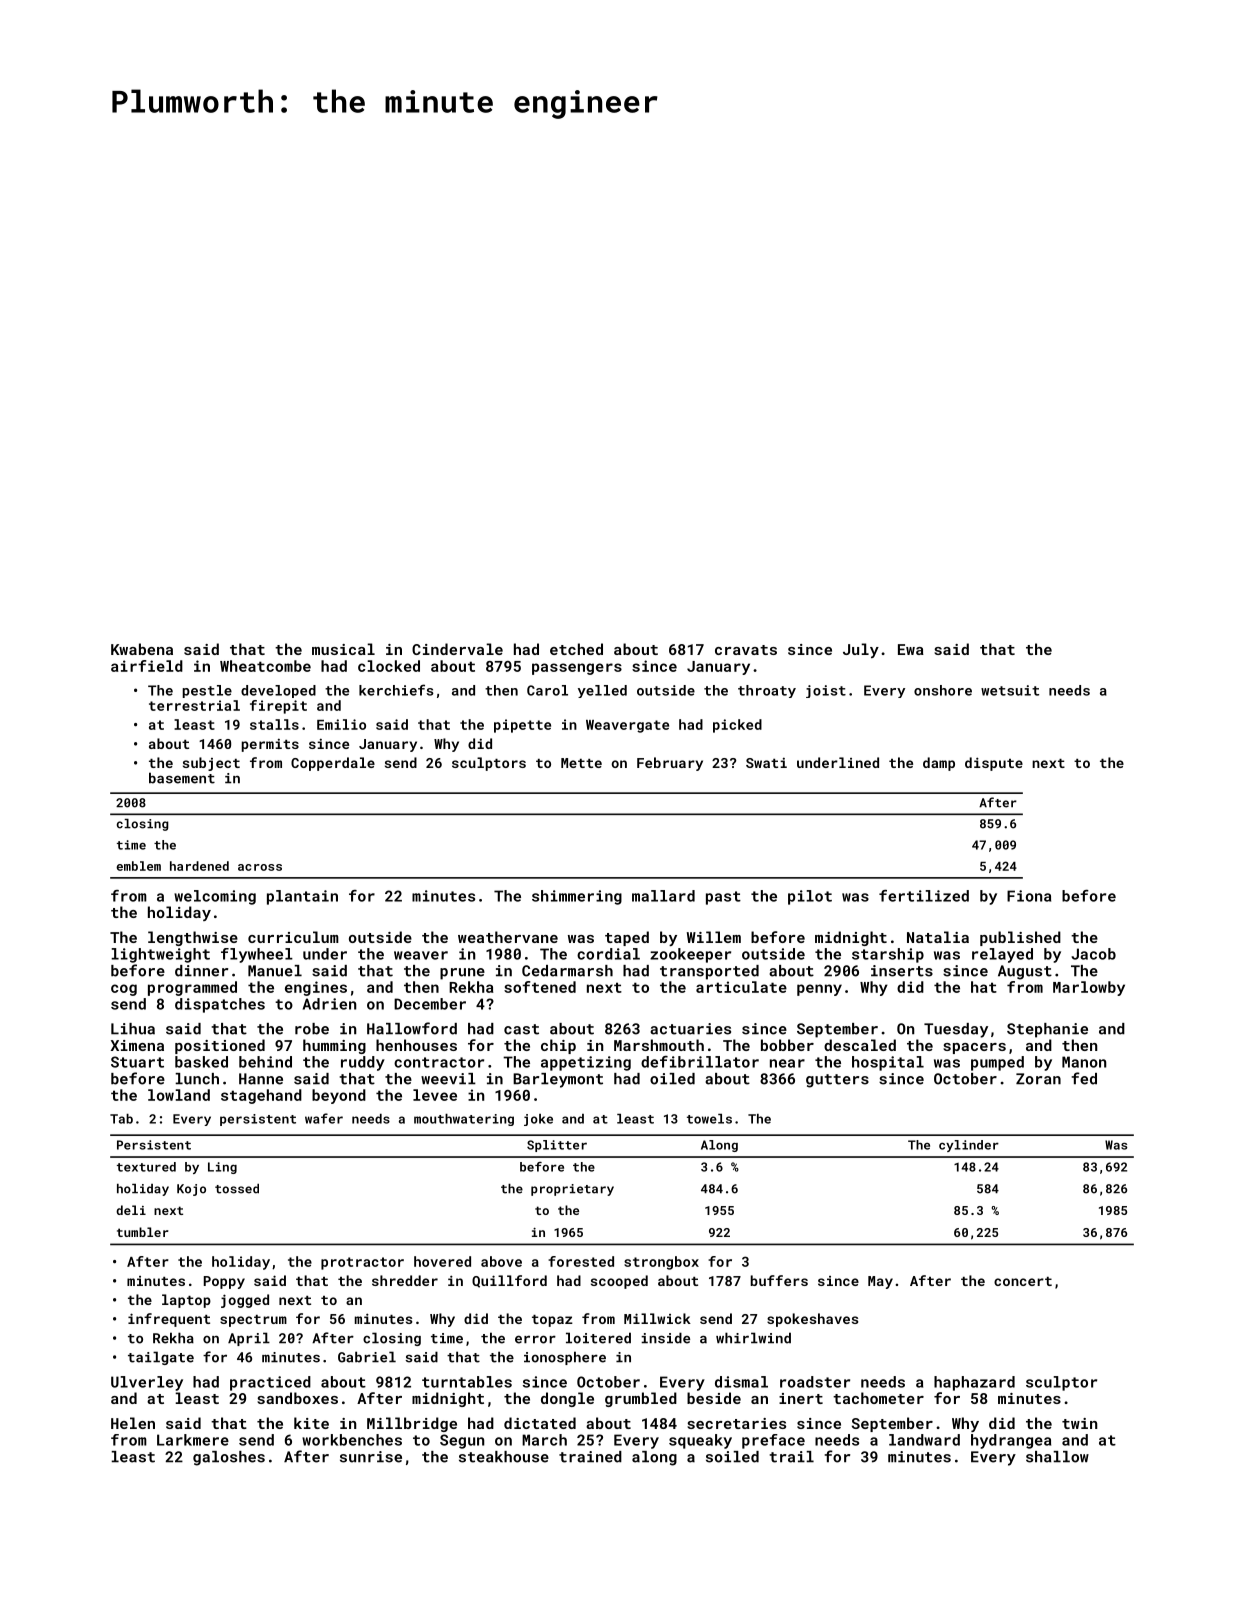 Image resolution: width=1244 pixels, height=1610 pixels. What do you see at coordinates (911, 649) in the image?
I see `Ewa` at bounding box center [911, 649].
